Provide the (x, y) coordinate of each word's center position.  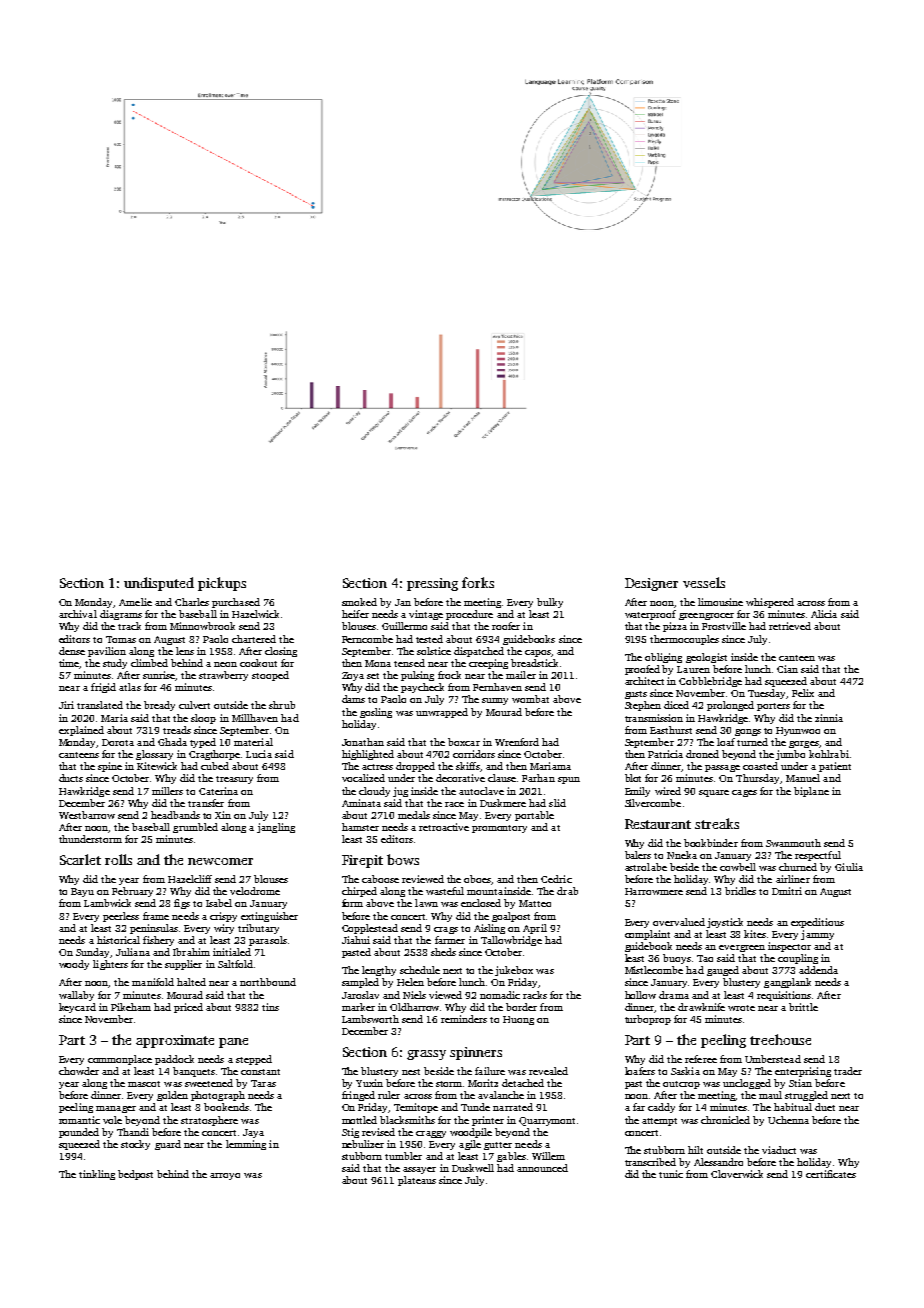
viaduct (779, 1150)
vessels (704, 582)
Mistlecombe (654, 970)
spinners (476, 1053)
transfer (206, 803)
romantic (79, 1120)
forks (478, 582)
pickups (222, 584)
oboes (478, 880)
